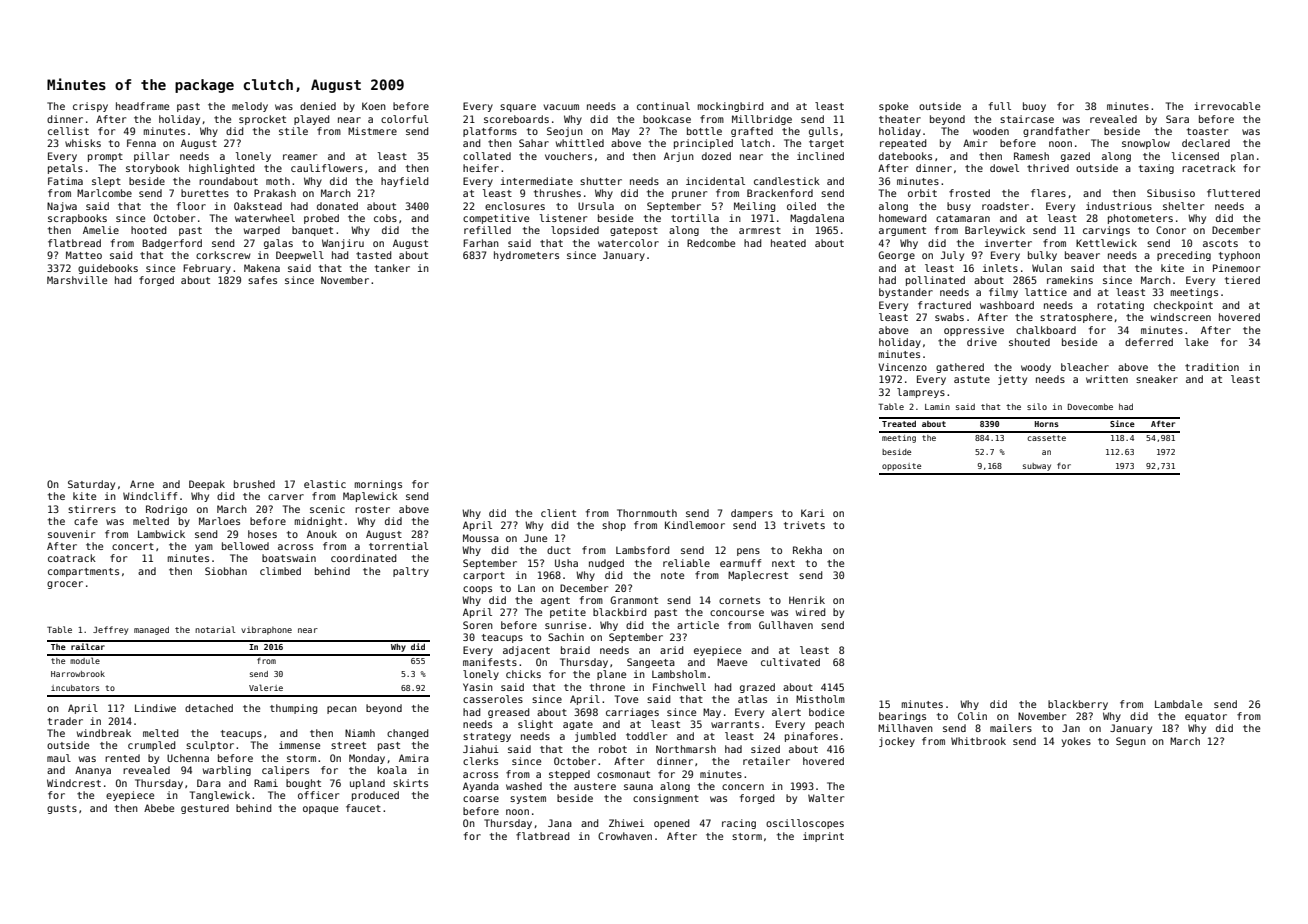 This document has height=924, width=1308. Describe the element at coordinates (663, 106) in the document. I see `continual` at that location.
